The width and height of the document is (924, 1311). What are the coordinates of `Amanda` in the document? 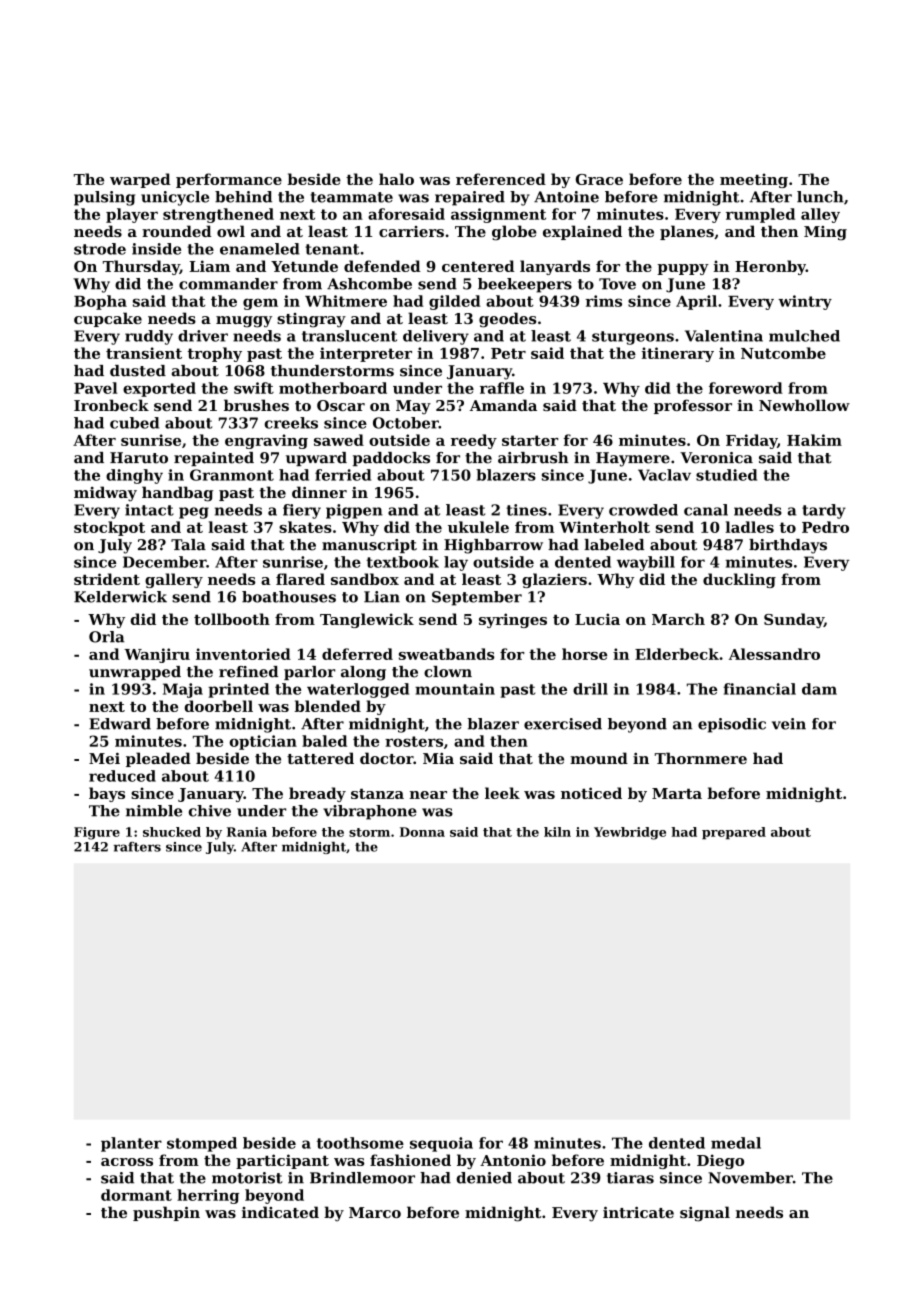 It's located at (503, 405).
